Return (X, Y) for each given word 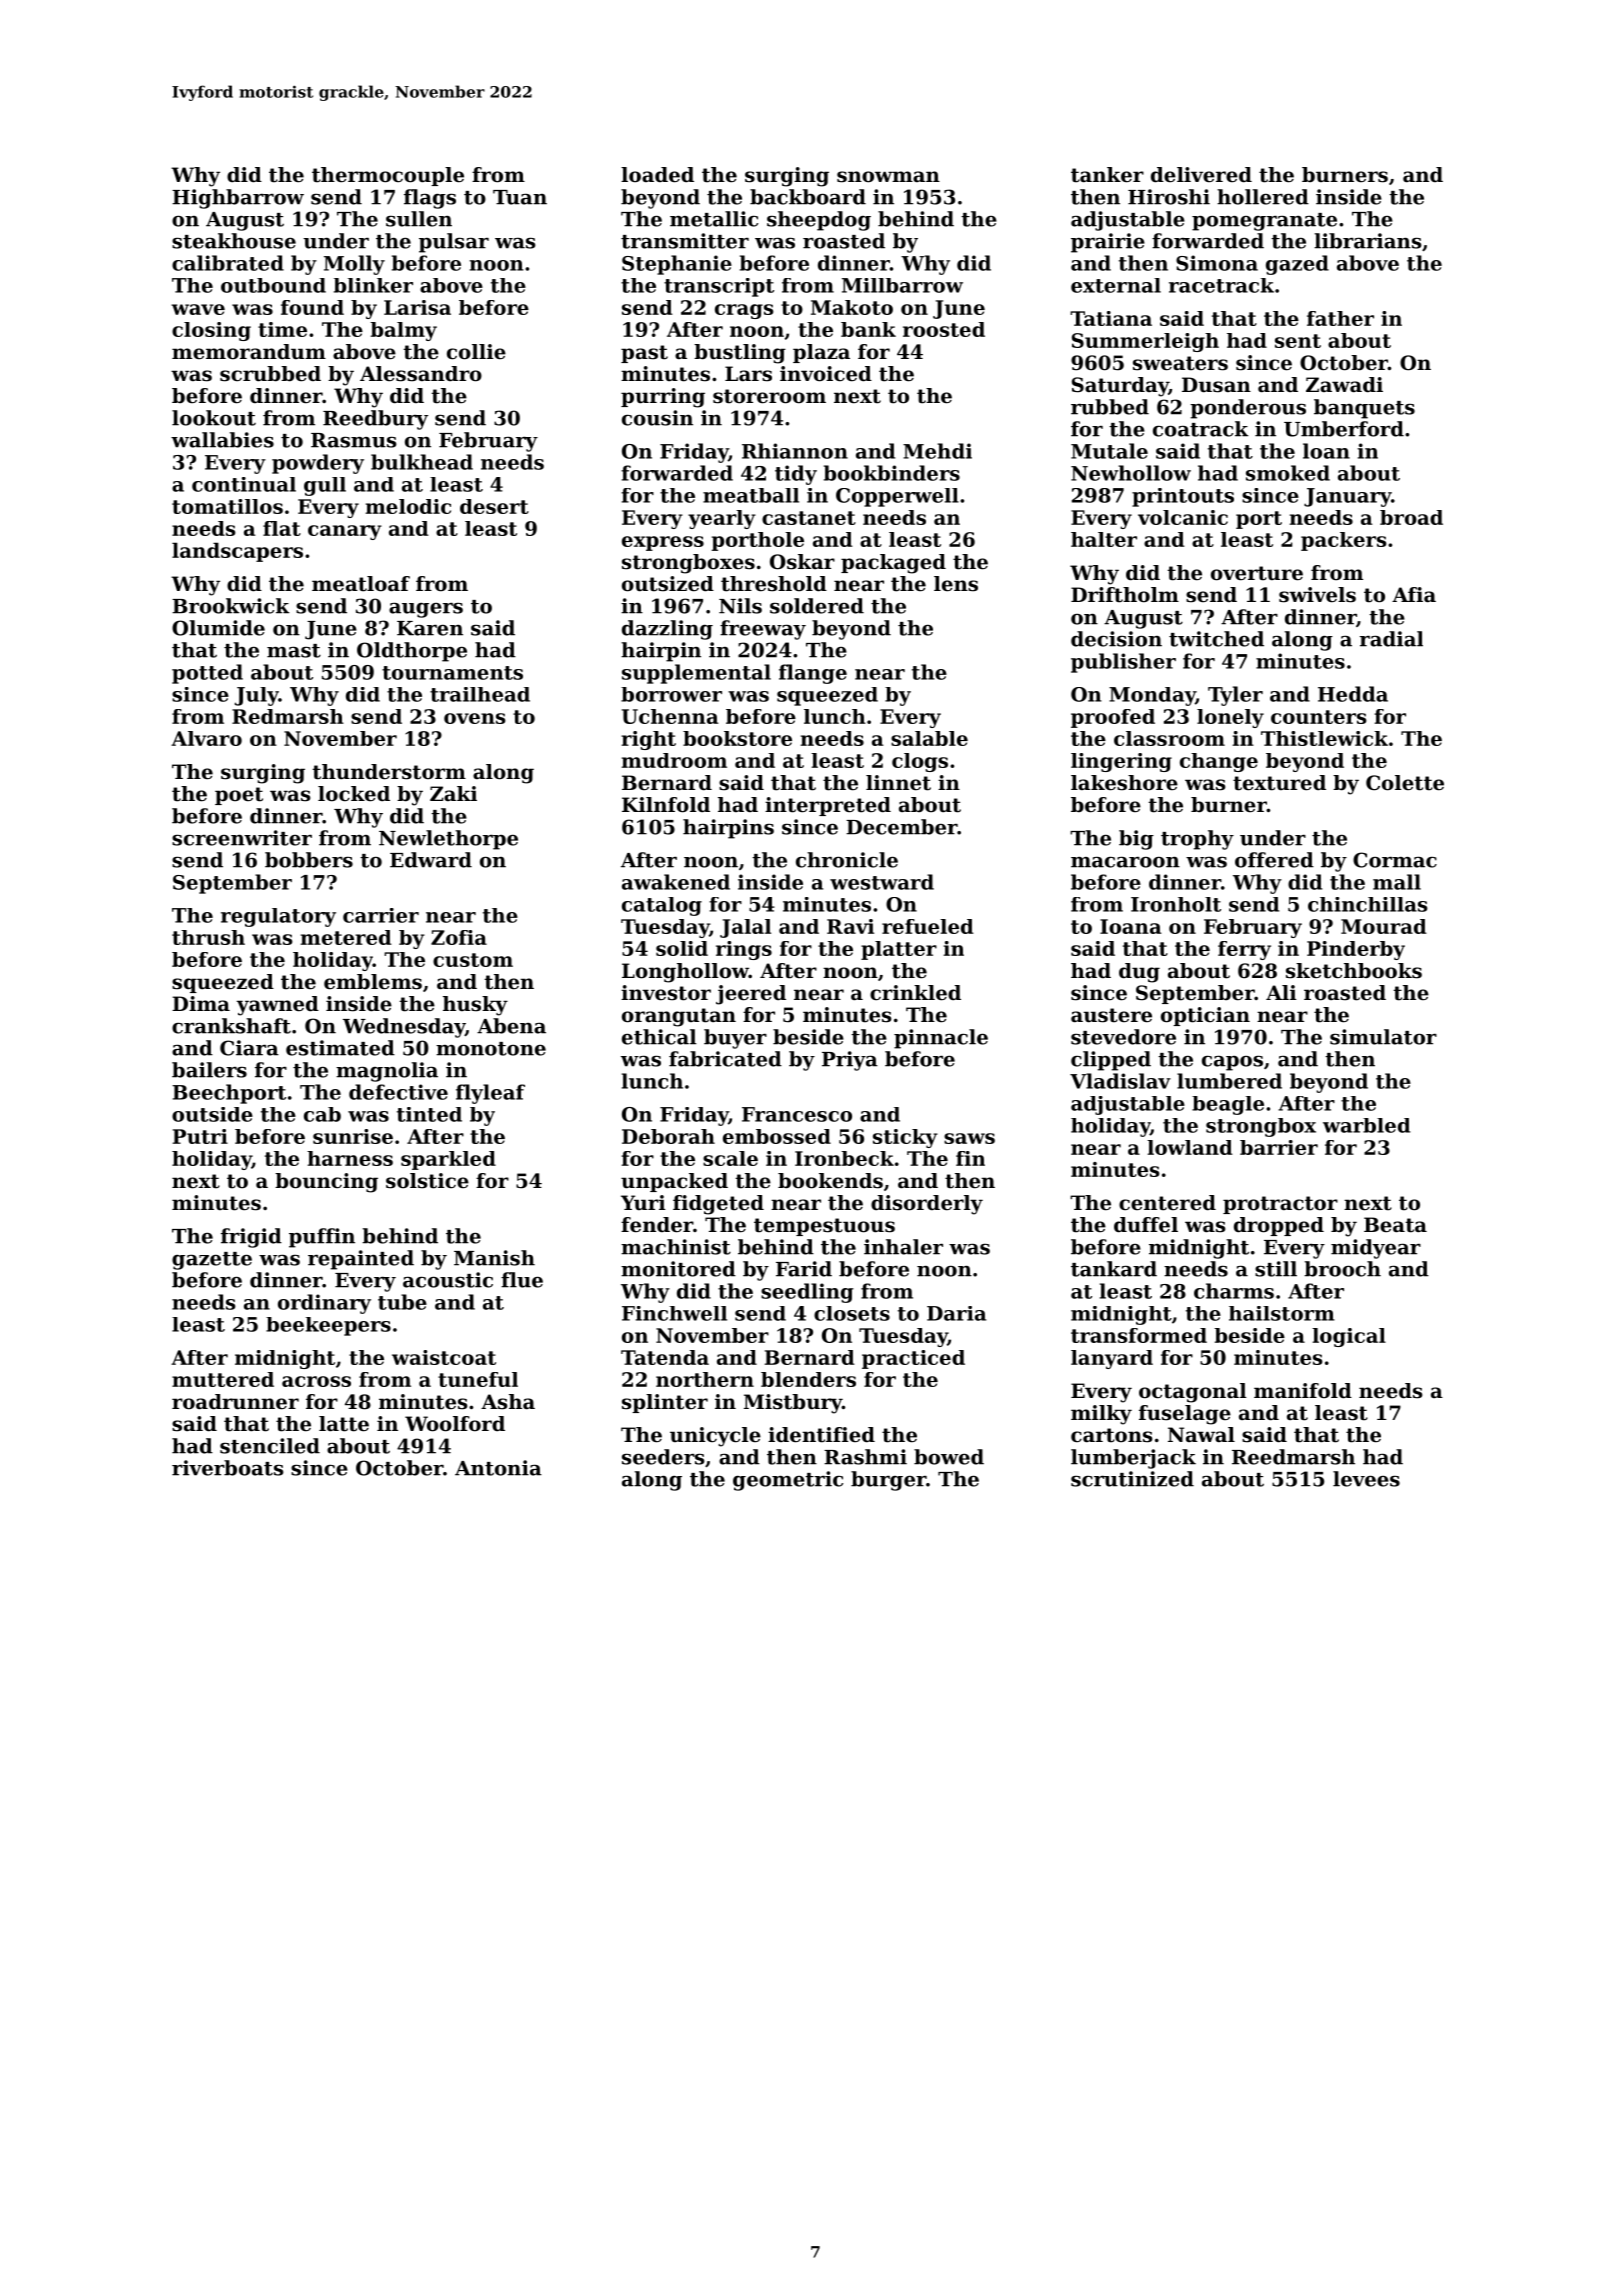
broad (1411, 517)
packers (1344, 541)
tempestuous (824, 1227)
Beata (1395, 1225)
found (312, 307)
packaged (893, 564)
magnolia (387, 1072)
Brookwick (230, 606)
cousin (657, 418)
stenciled (270, 1446)
